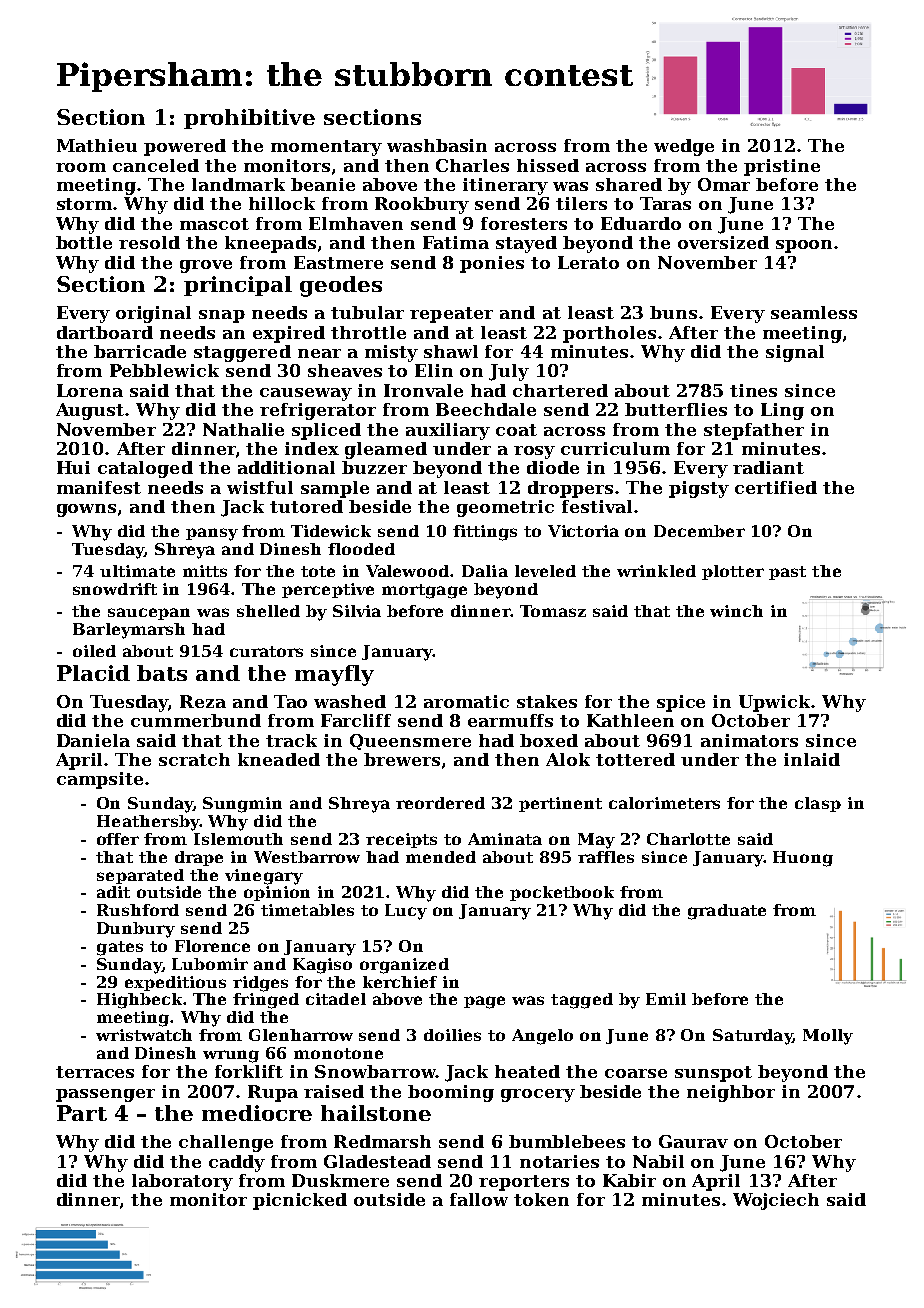 The height and width of the document is (1308, 924). What do you see at coordinates (266, 651) in the document?
I see `curators` at bounding box center [266, 651].
